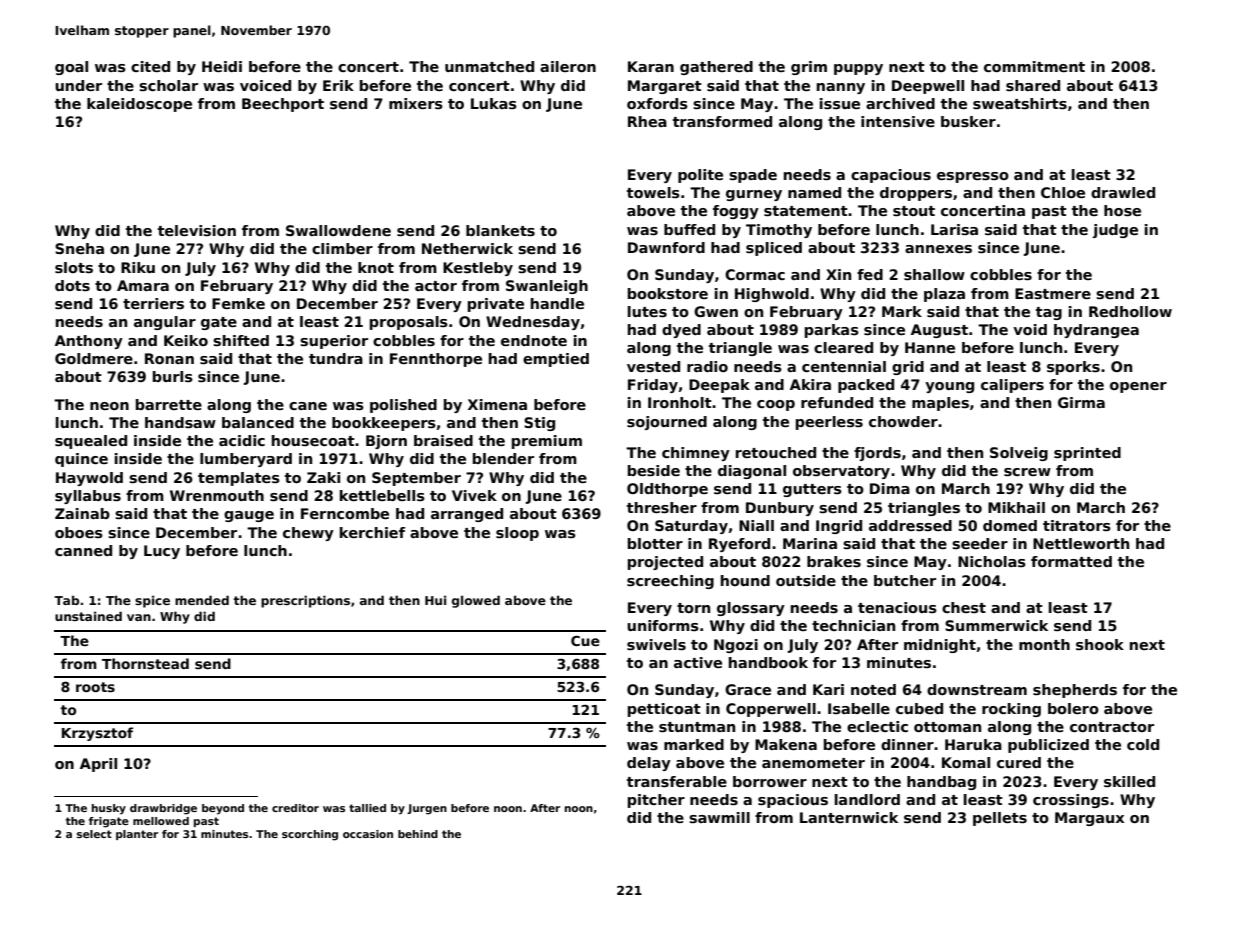 The image size is (1233, 952). Describe the element at coordinates (474, 495) in the screenshot. I see `Vivek` at that location.
